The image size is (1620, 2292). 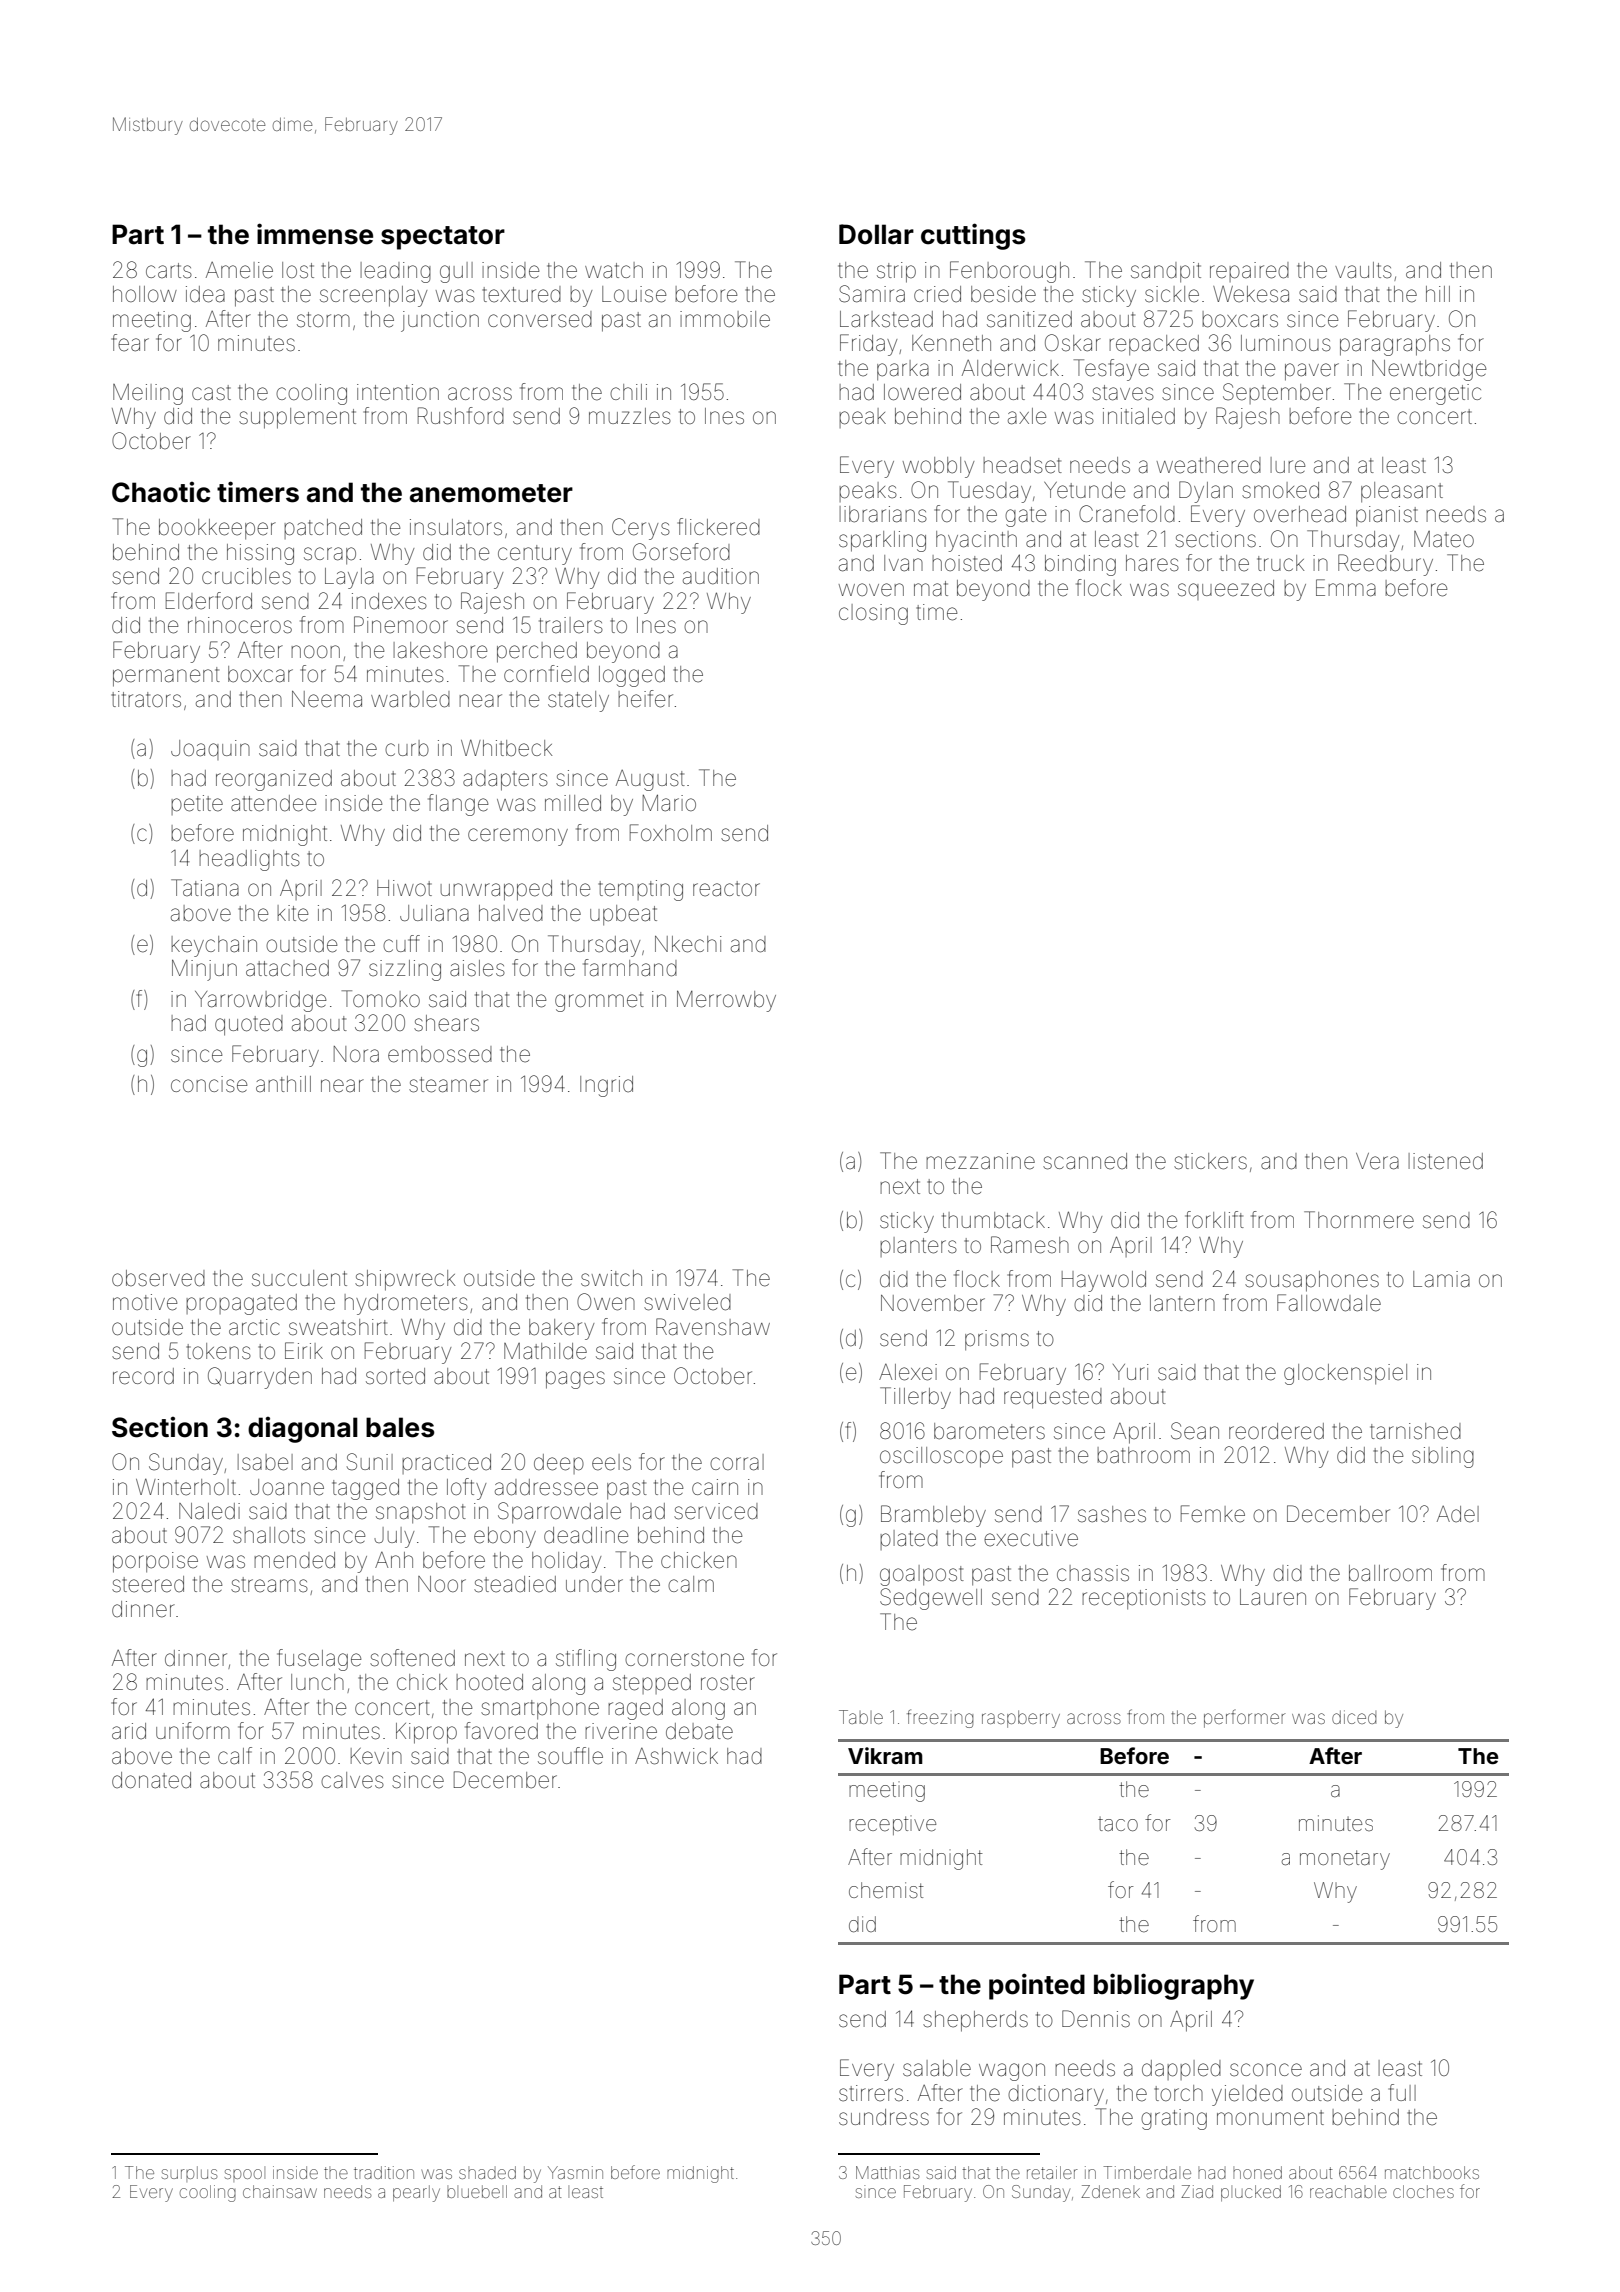 What do you see at coordinates (1444, 539) in the document?
I see `Mateo` at bounding box center [1444, 539].
